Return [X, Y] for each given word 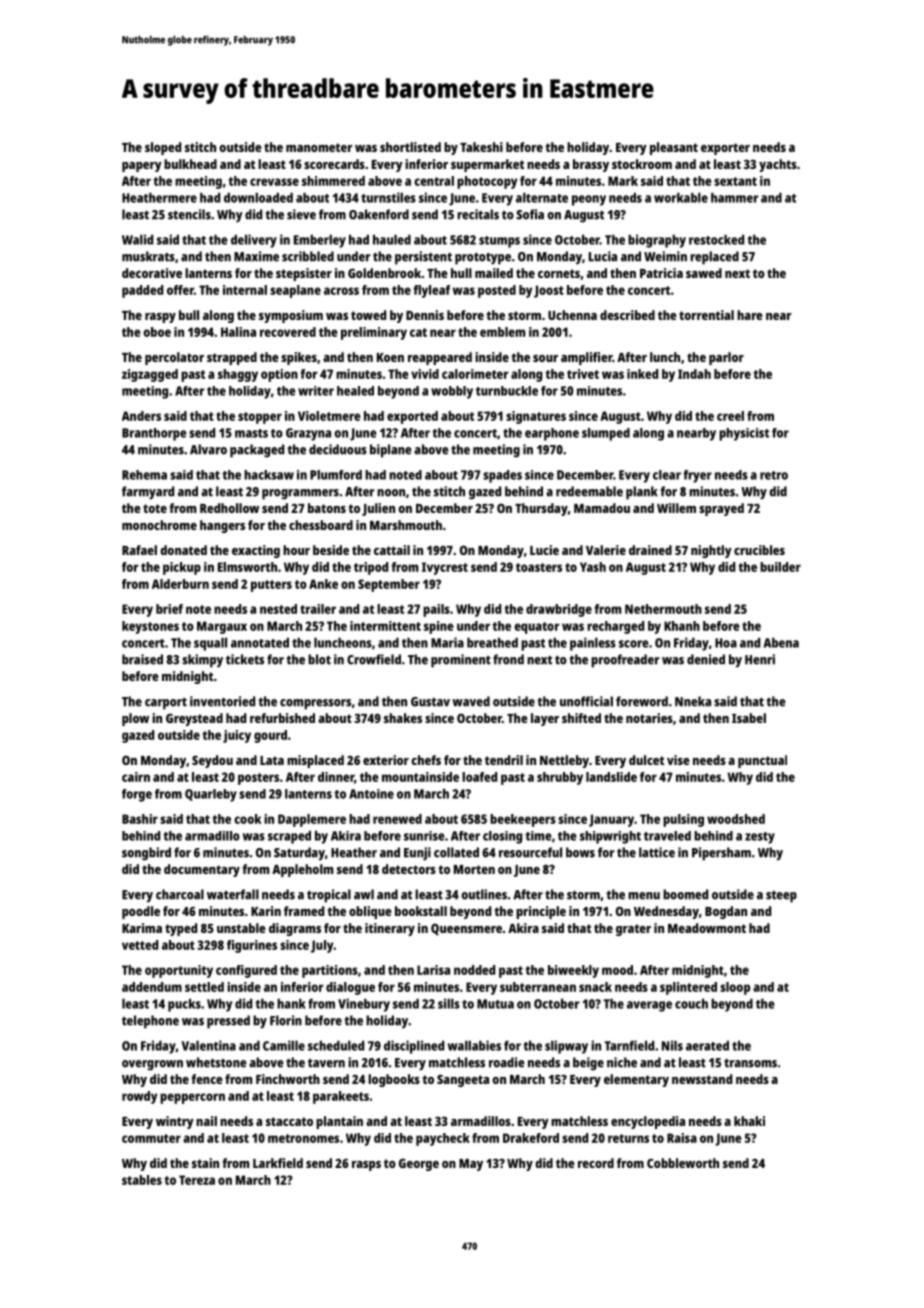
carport [166, 703]
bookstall [421, 911]
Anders [141, 416]
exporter [725, 149]
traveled [667, 836]
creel [730, 416]
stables [142, 1180]
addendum [152, 987]
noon [391, 493]
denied [706, 659]
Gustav [430, 702]
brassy [591, 165]
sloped [163, 148]
